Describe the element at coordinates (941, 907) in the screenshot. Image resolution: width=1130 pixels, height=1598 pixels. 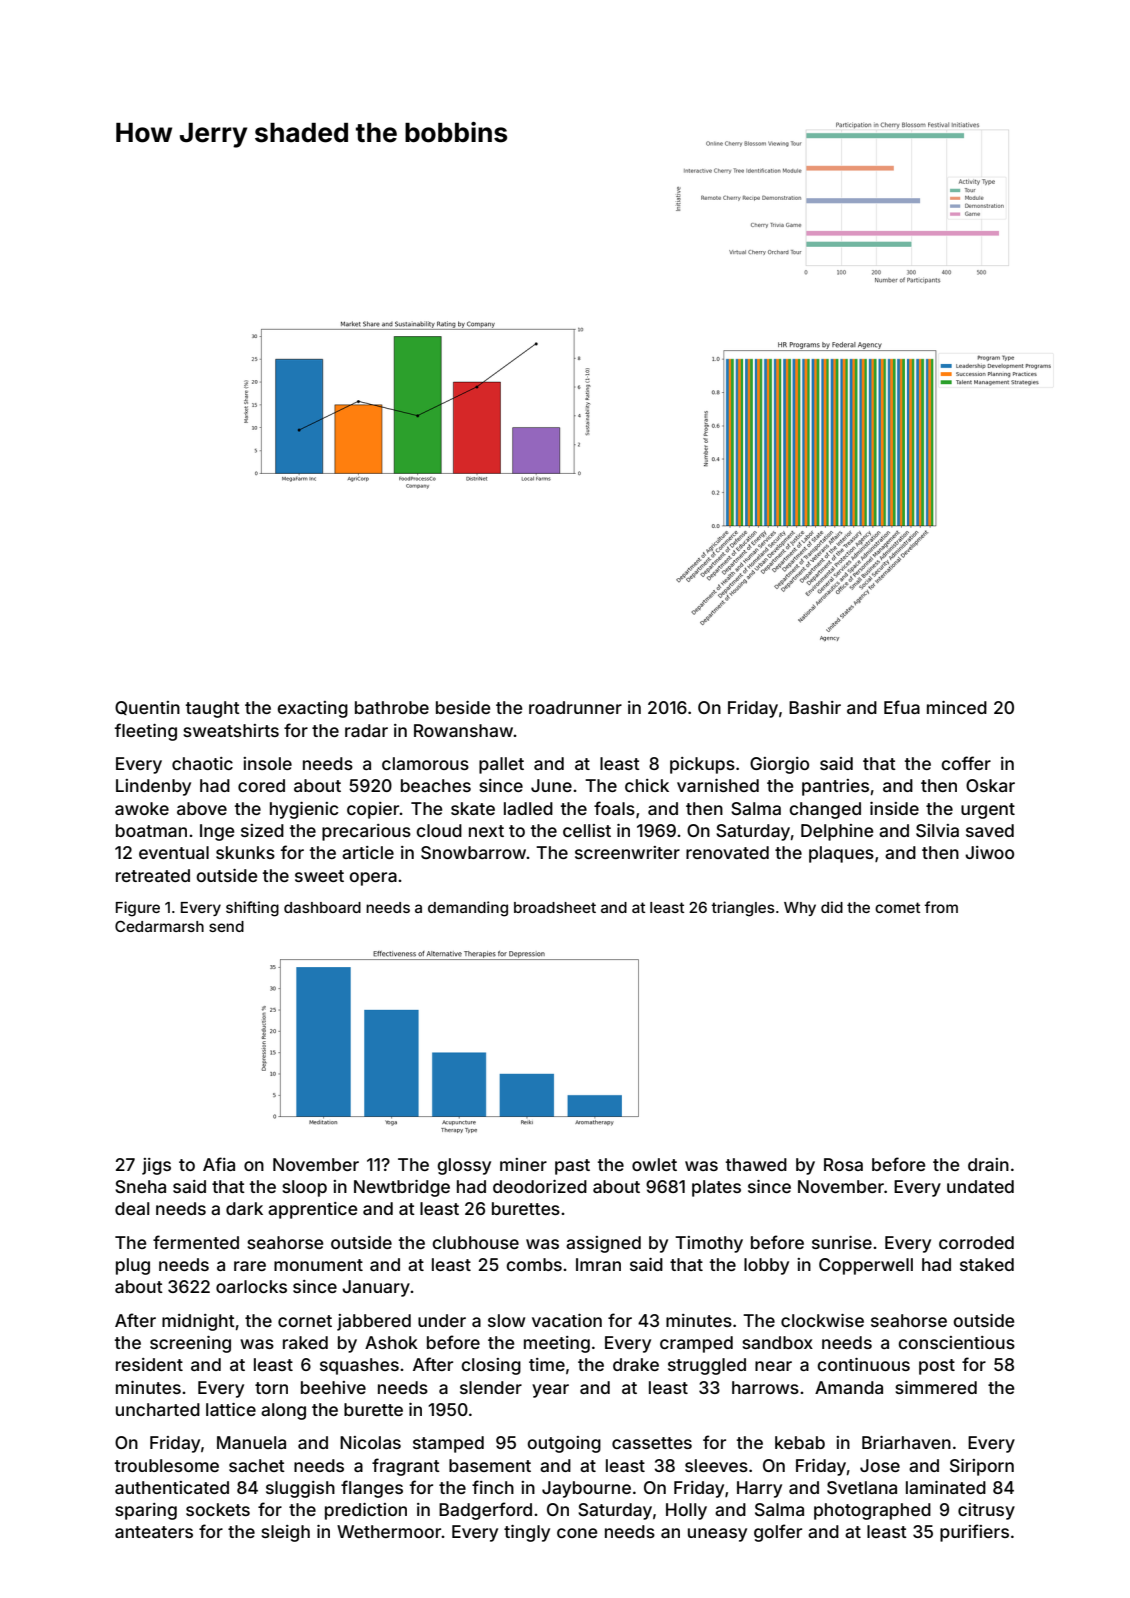
I see `from` at that location.
